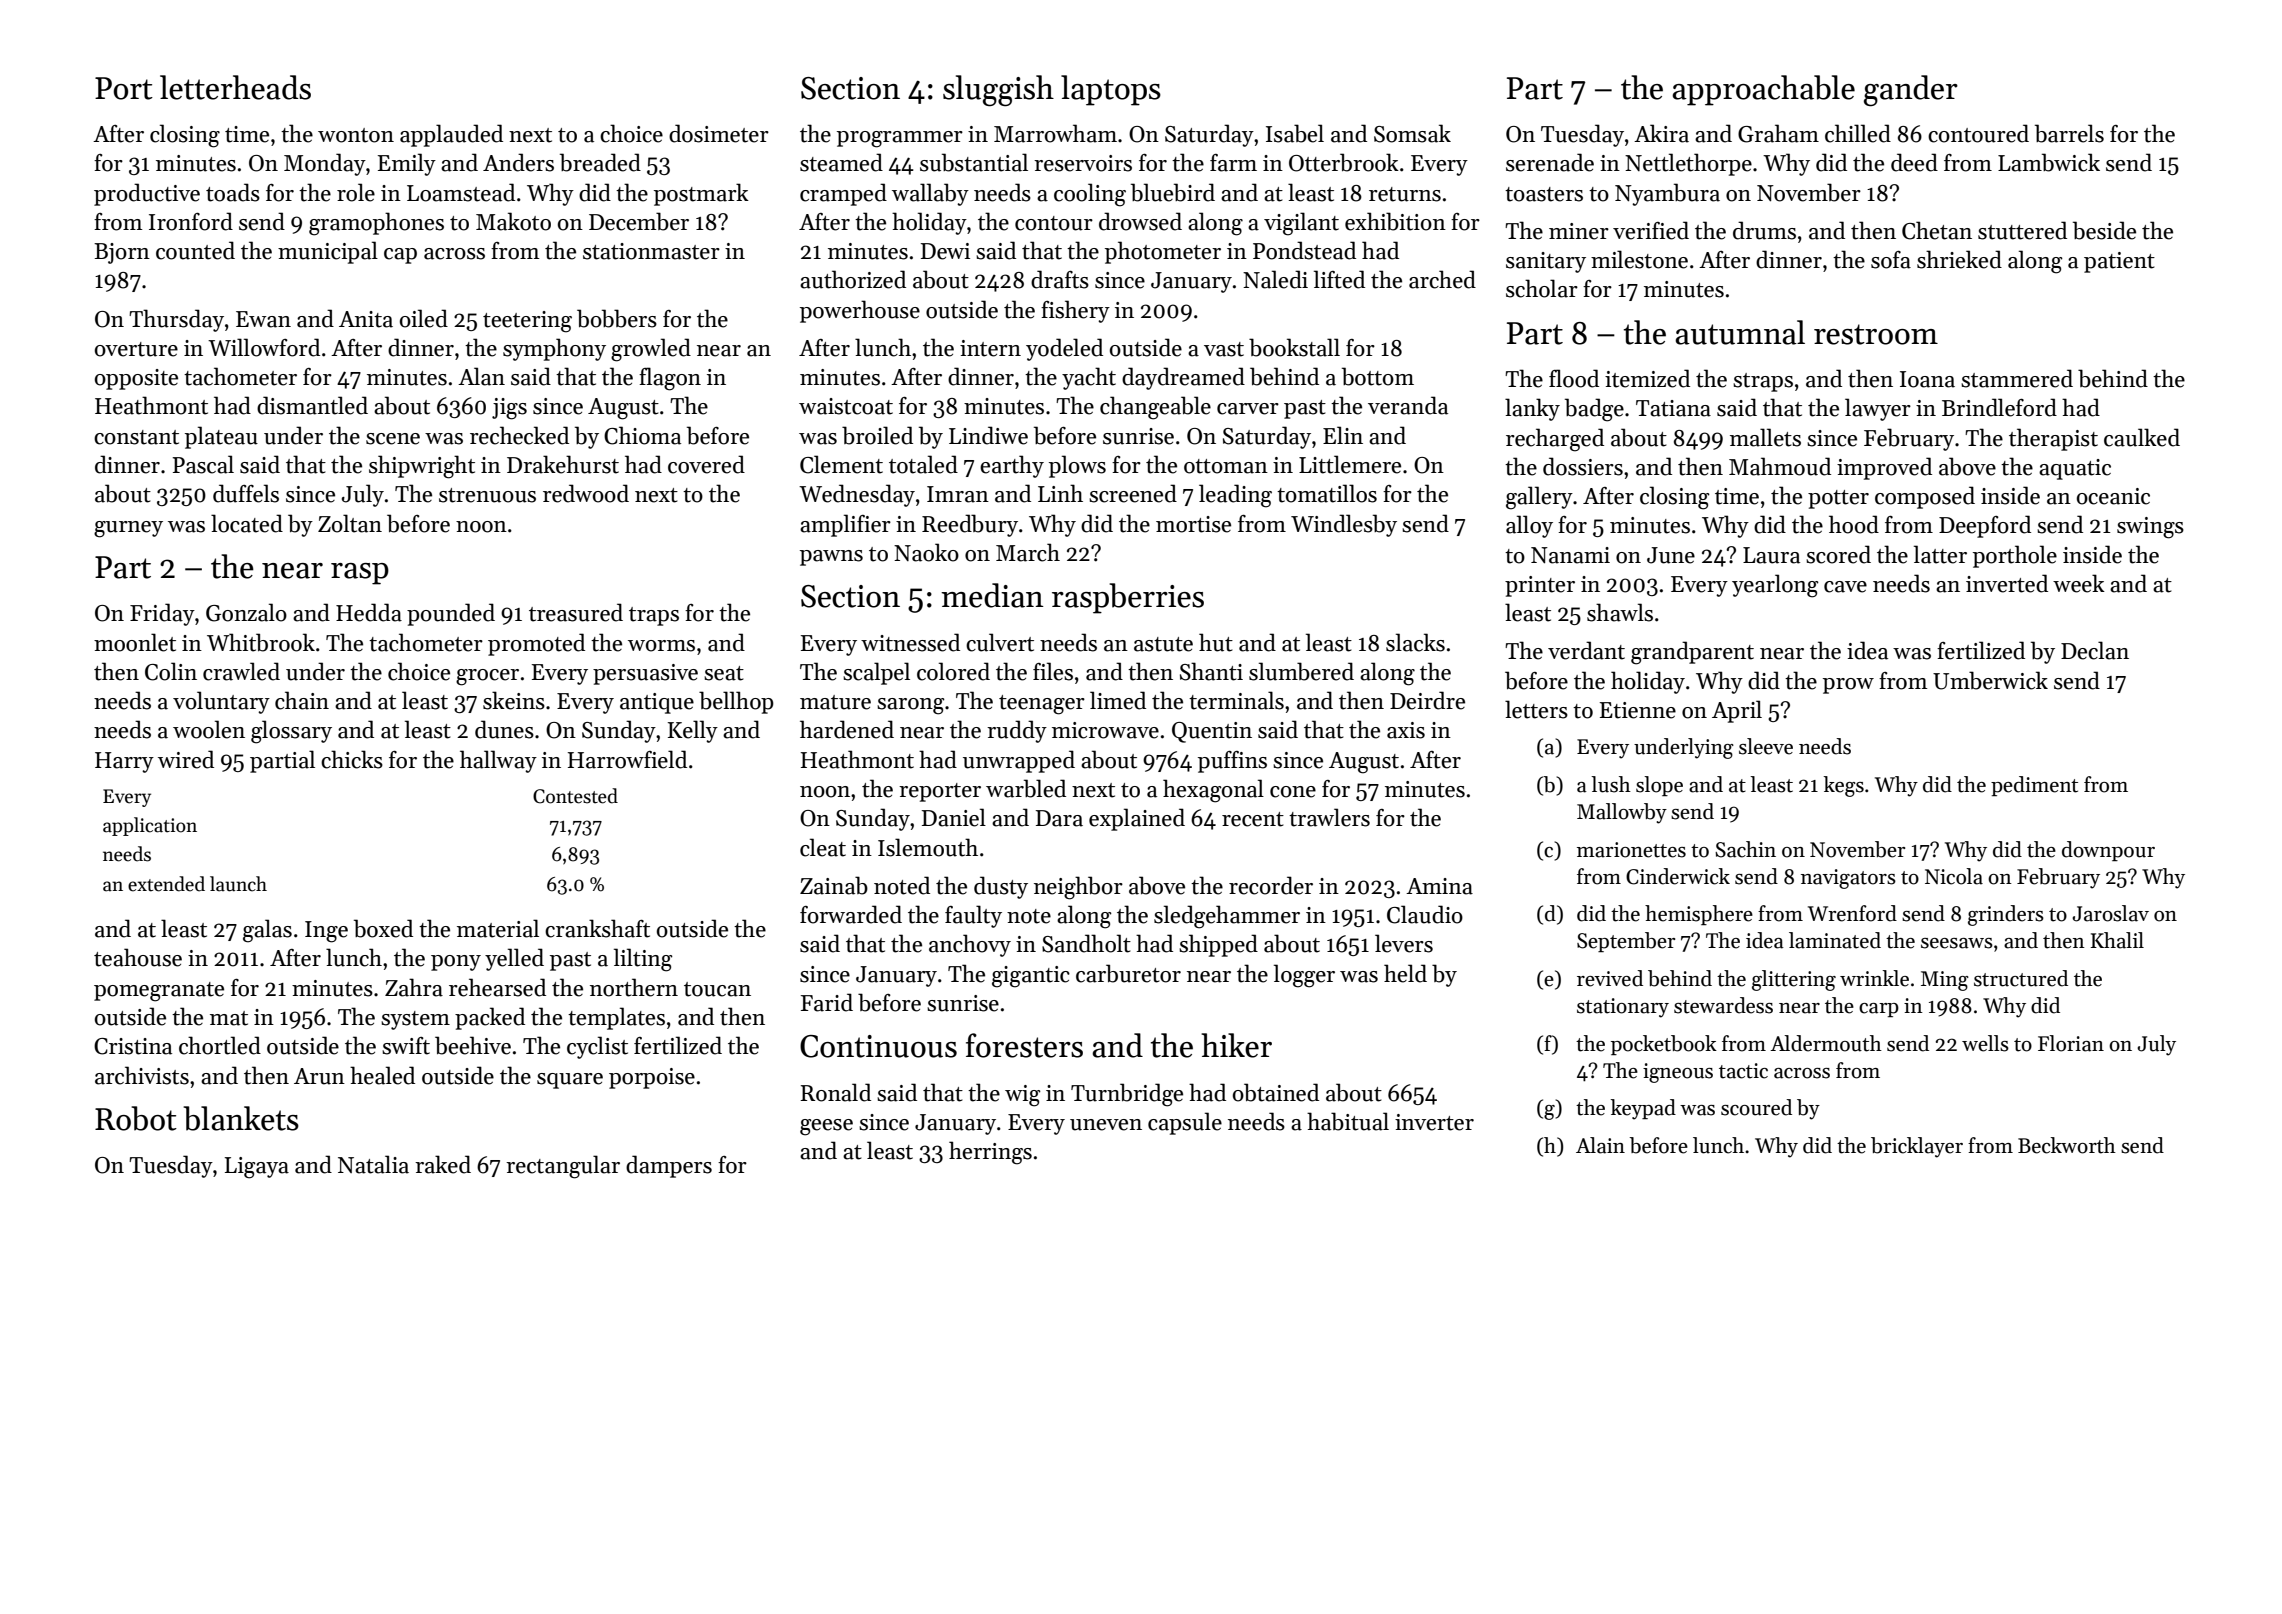  Describe the element at coordinates (669, 1166) in the screenshot. I see `dampers` at that location.
